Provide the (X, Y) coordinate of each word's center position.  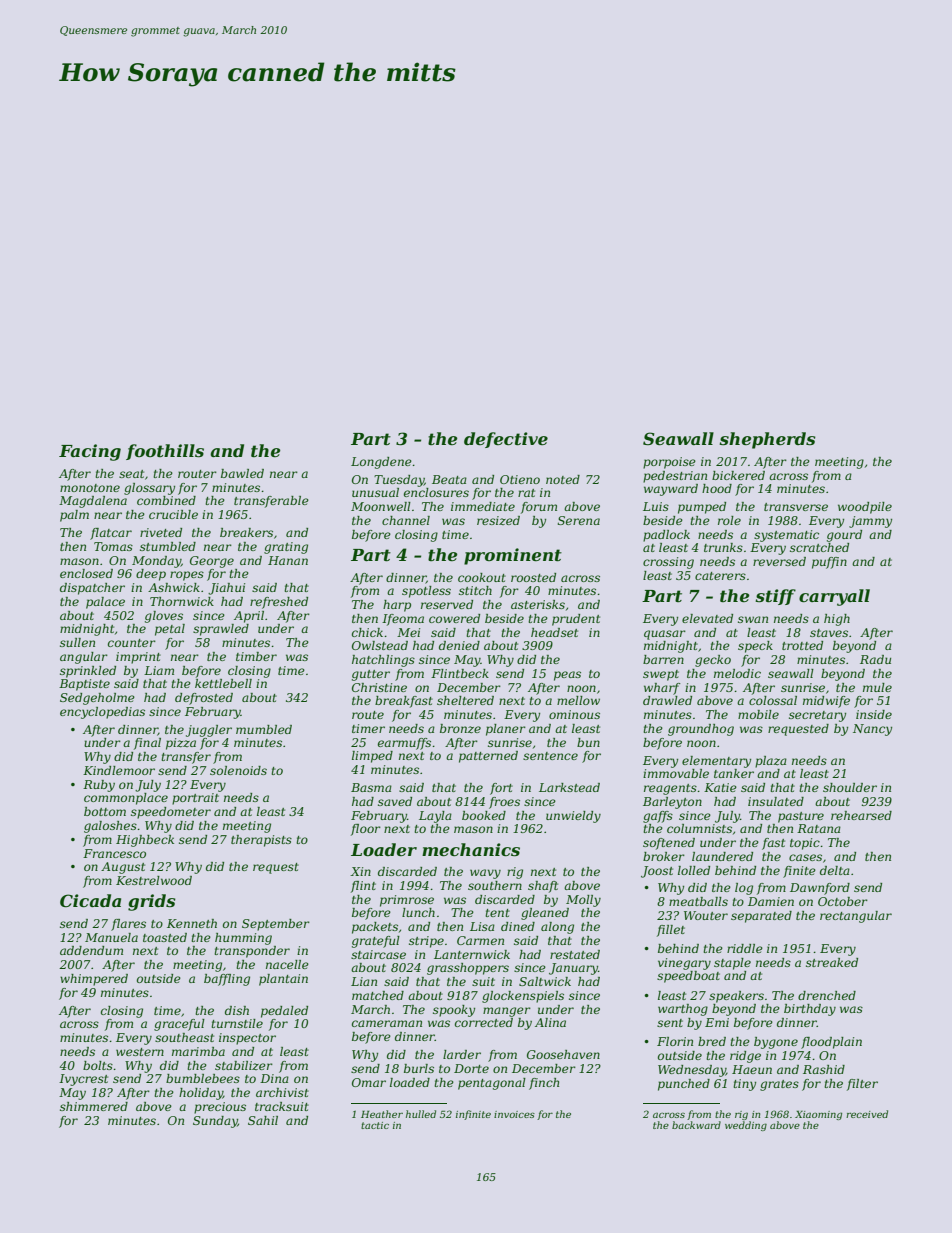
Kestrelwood (154, 880)
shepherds (767, 440)
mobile (758, 714)
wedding (746, 1126)
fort (501, 789)
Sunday (215, 1122)
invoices (514, 1114)
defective (506, 440)
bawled (242, 473)
